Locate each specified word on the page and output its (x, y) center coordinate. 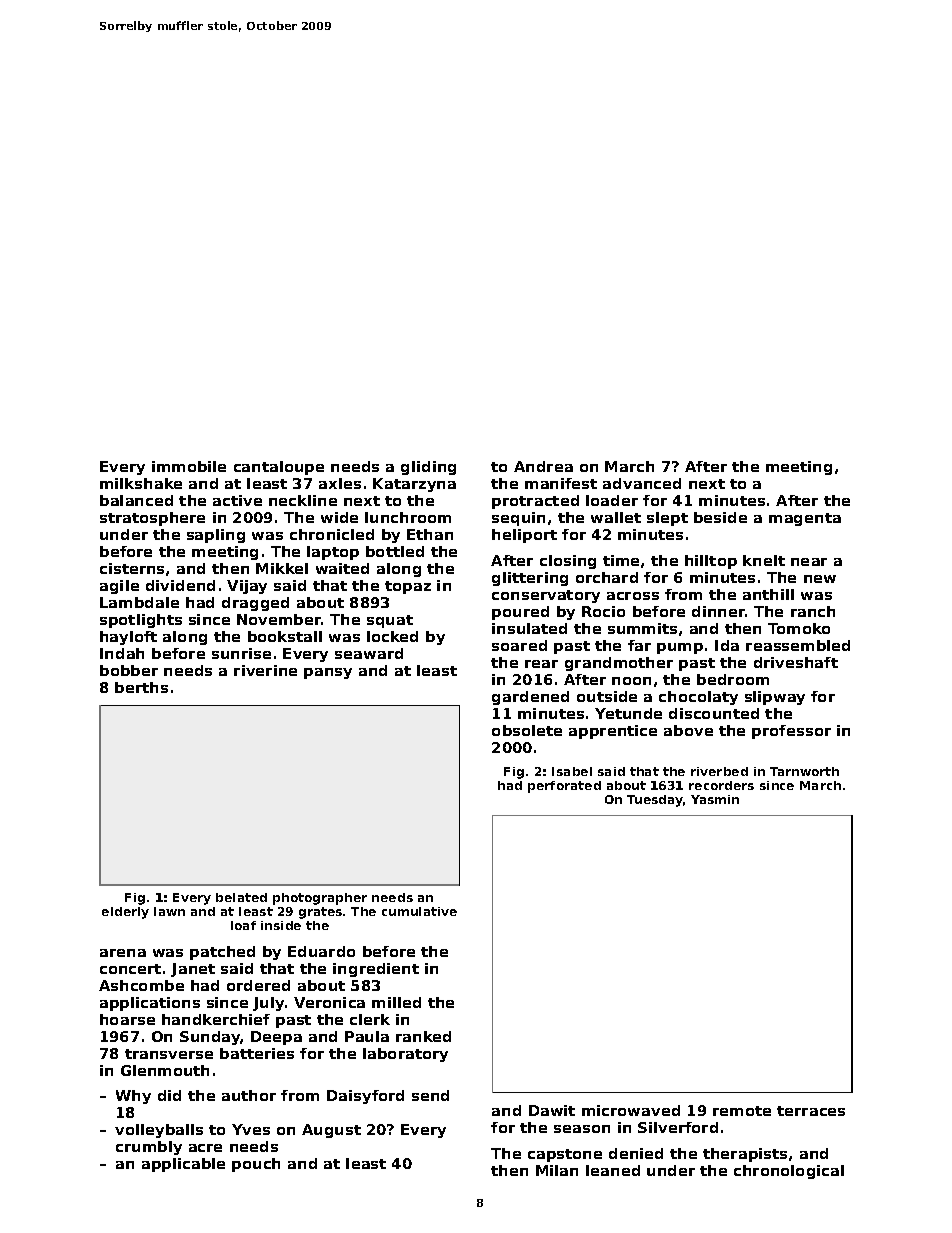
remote (742, 1111)
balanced (136, 500)
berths (141, 687)
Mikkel (282, 568)
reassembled (798, 645)
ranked (423, 1036)
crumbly (149, 1148)
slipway (775, 698)
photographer (320, 899)
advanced (642, 483)
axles (340, 483)
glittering (530, 579)
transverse (169, 1054)
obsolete (527, 730)
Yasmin (715, 799)
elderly (125, 913)
